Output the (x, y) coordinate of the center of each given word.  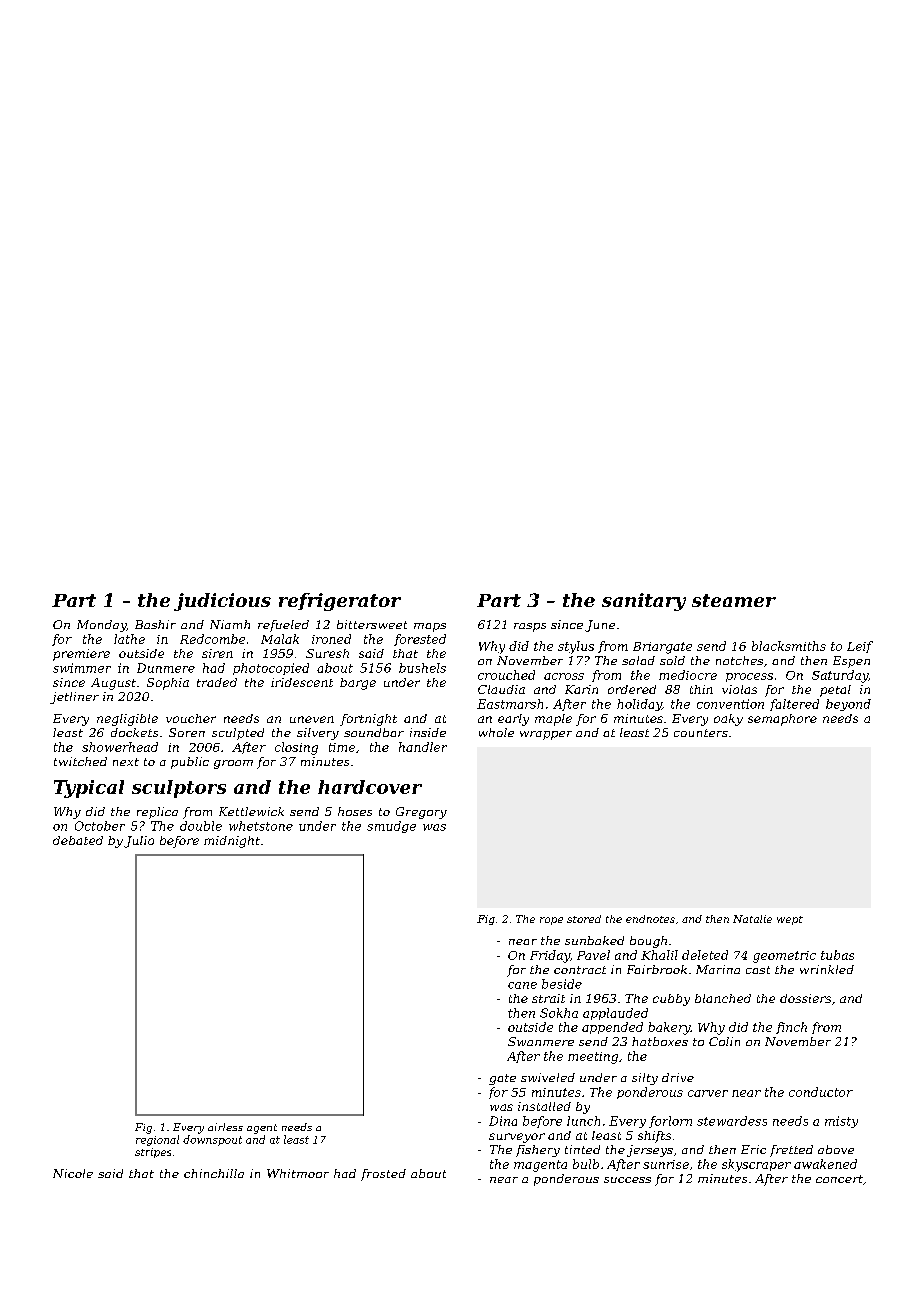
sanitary (644, 602)
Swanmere (541, 1041)
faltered (794, 705)
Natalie (752, 919)
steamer (734, 600)
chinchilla (214, 1173)
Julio (139, 842)
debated (78, 840)
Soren (187, 732)
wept (790, 920)
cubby (671, 1000)
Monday (101, 626)
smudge (391, 827)
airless (225, 1127)
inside (428, 732)
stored (584, 919)
